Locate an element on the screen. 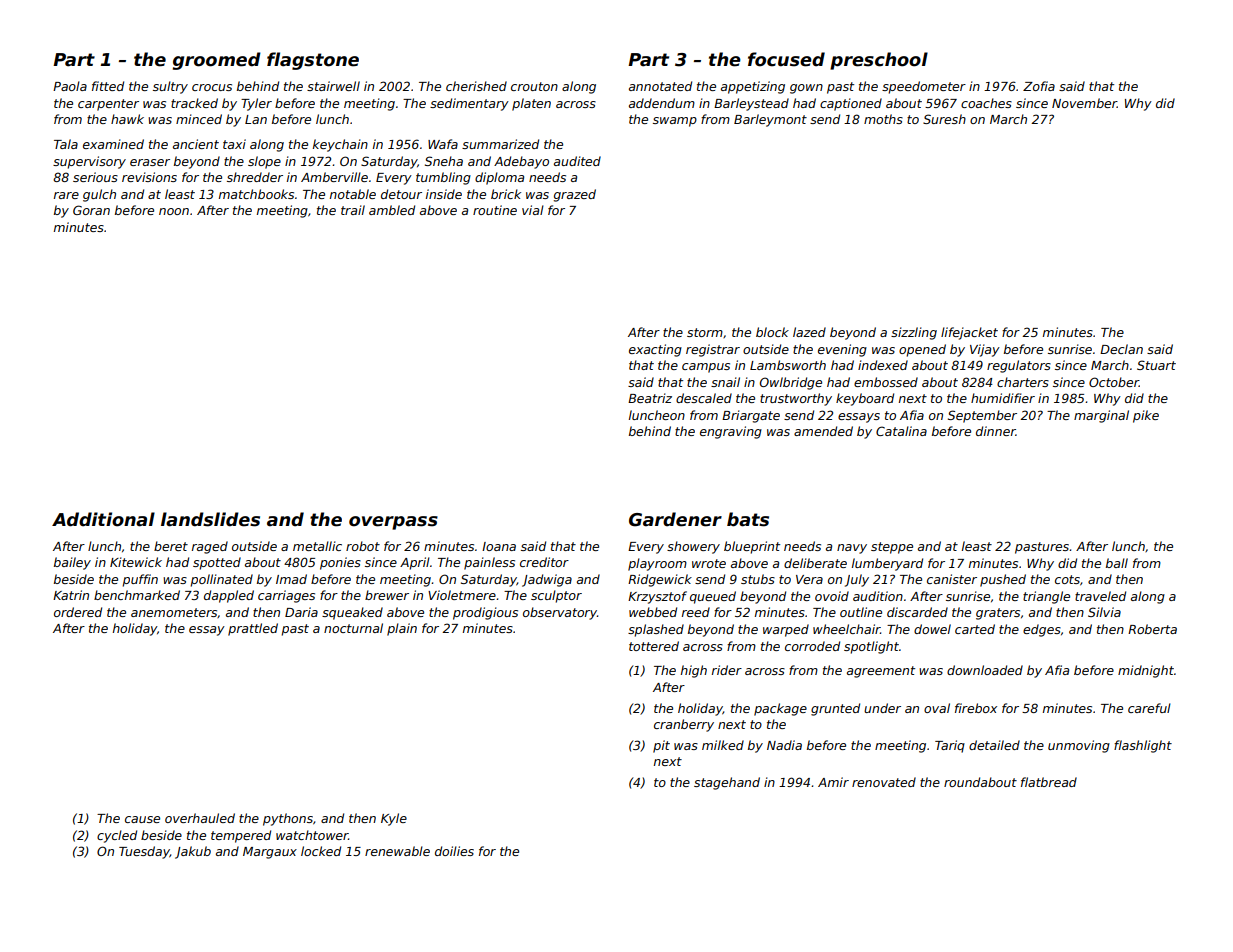 This screenshot has height=952, width=1233. exacting is located at coordinates (655, 350).
